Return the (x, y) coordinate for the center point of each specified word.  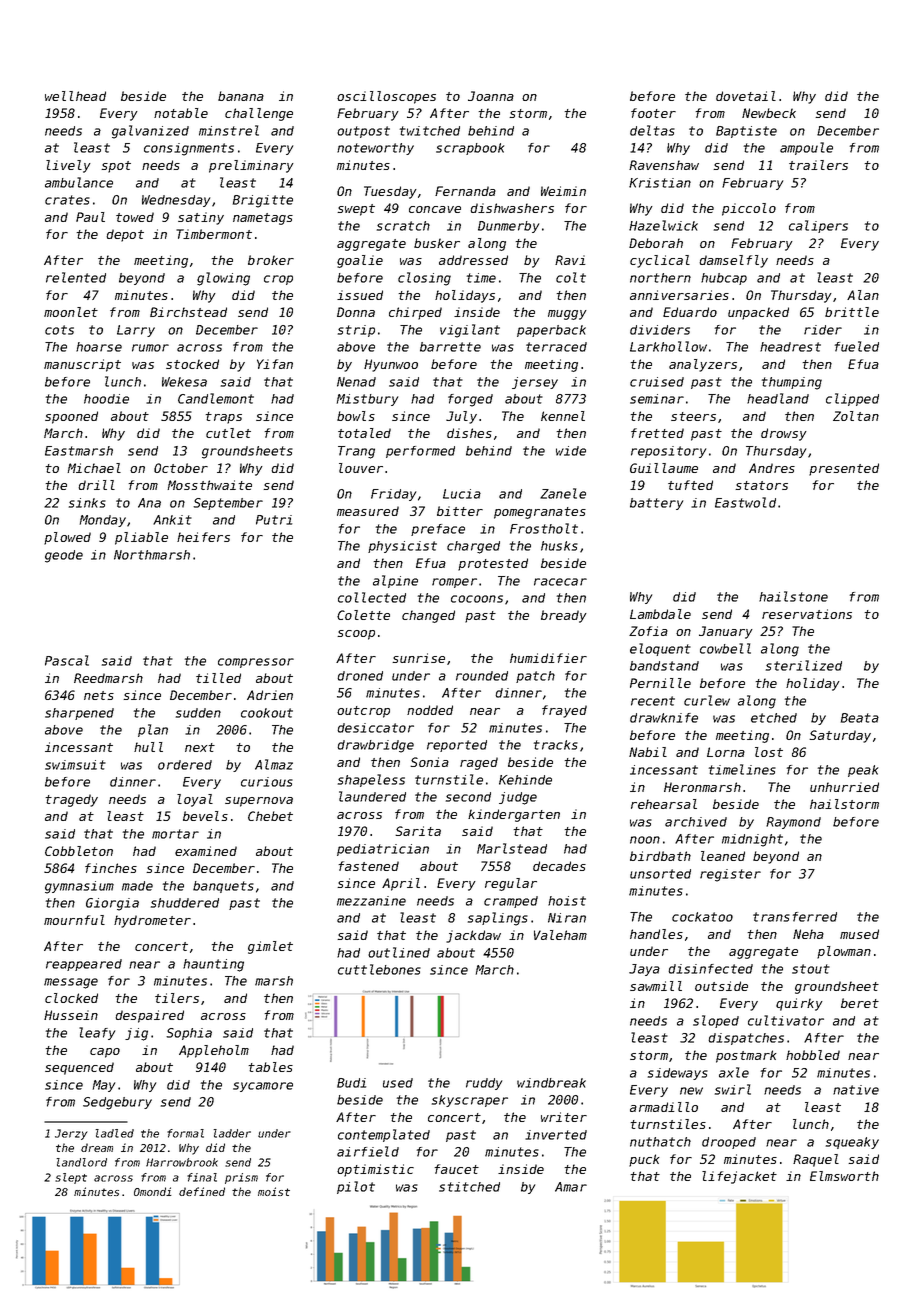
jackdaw (473, 936)
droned (360, 676)
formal (185, 1133)
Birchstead (188, 312)
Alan (863, 295)
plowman (844, 952)
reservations (807, 614)
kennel (563, 416)
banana (241, 96)
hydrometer (152, 921)
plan (153, 730)
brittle (852, 312)
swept (356, 210)
